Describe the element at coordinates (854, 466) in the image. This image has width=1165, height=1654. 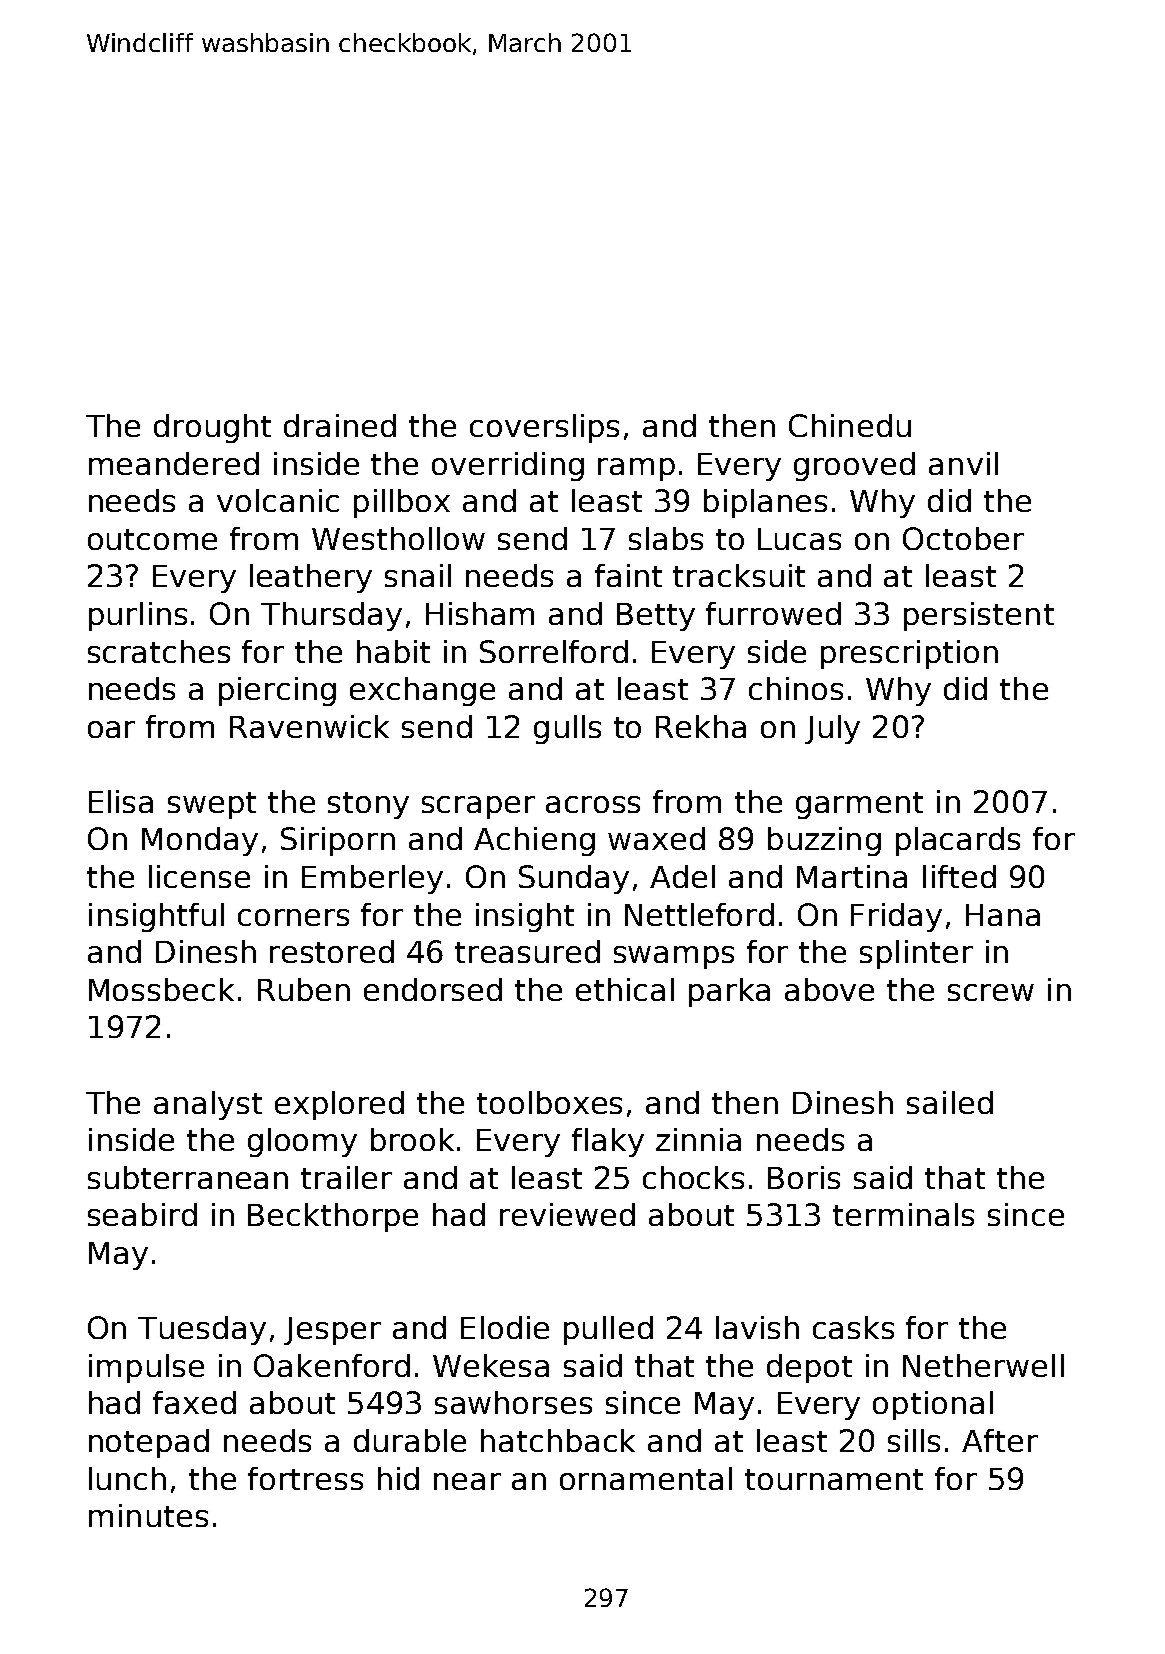
I see `grooved` at that location.
